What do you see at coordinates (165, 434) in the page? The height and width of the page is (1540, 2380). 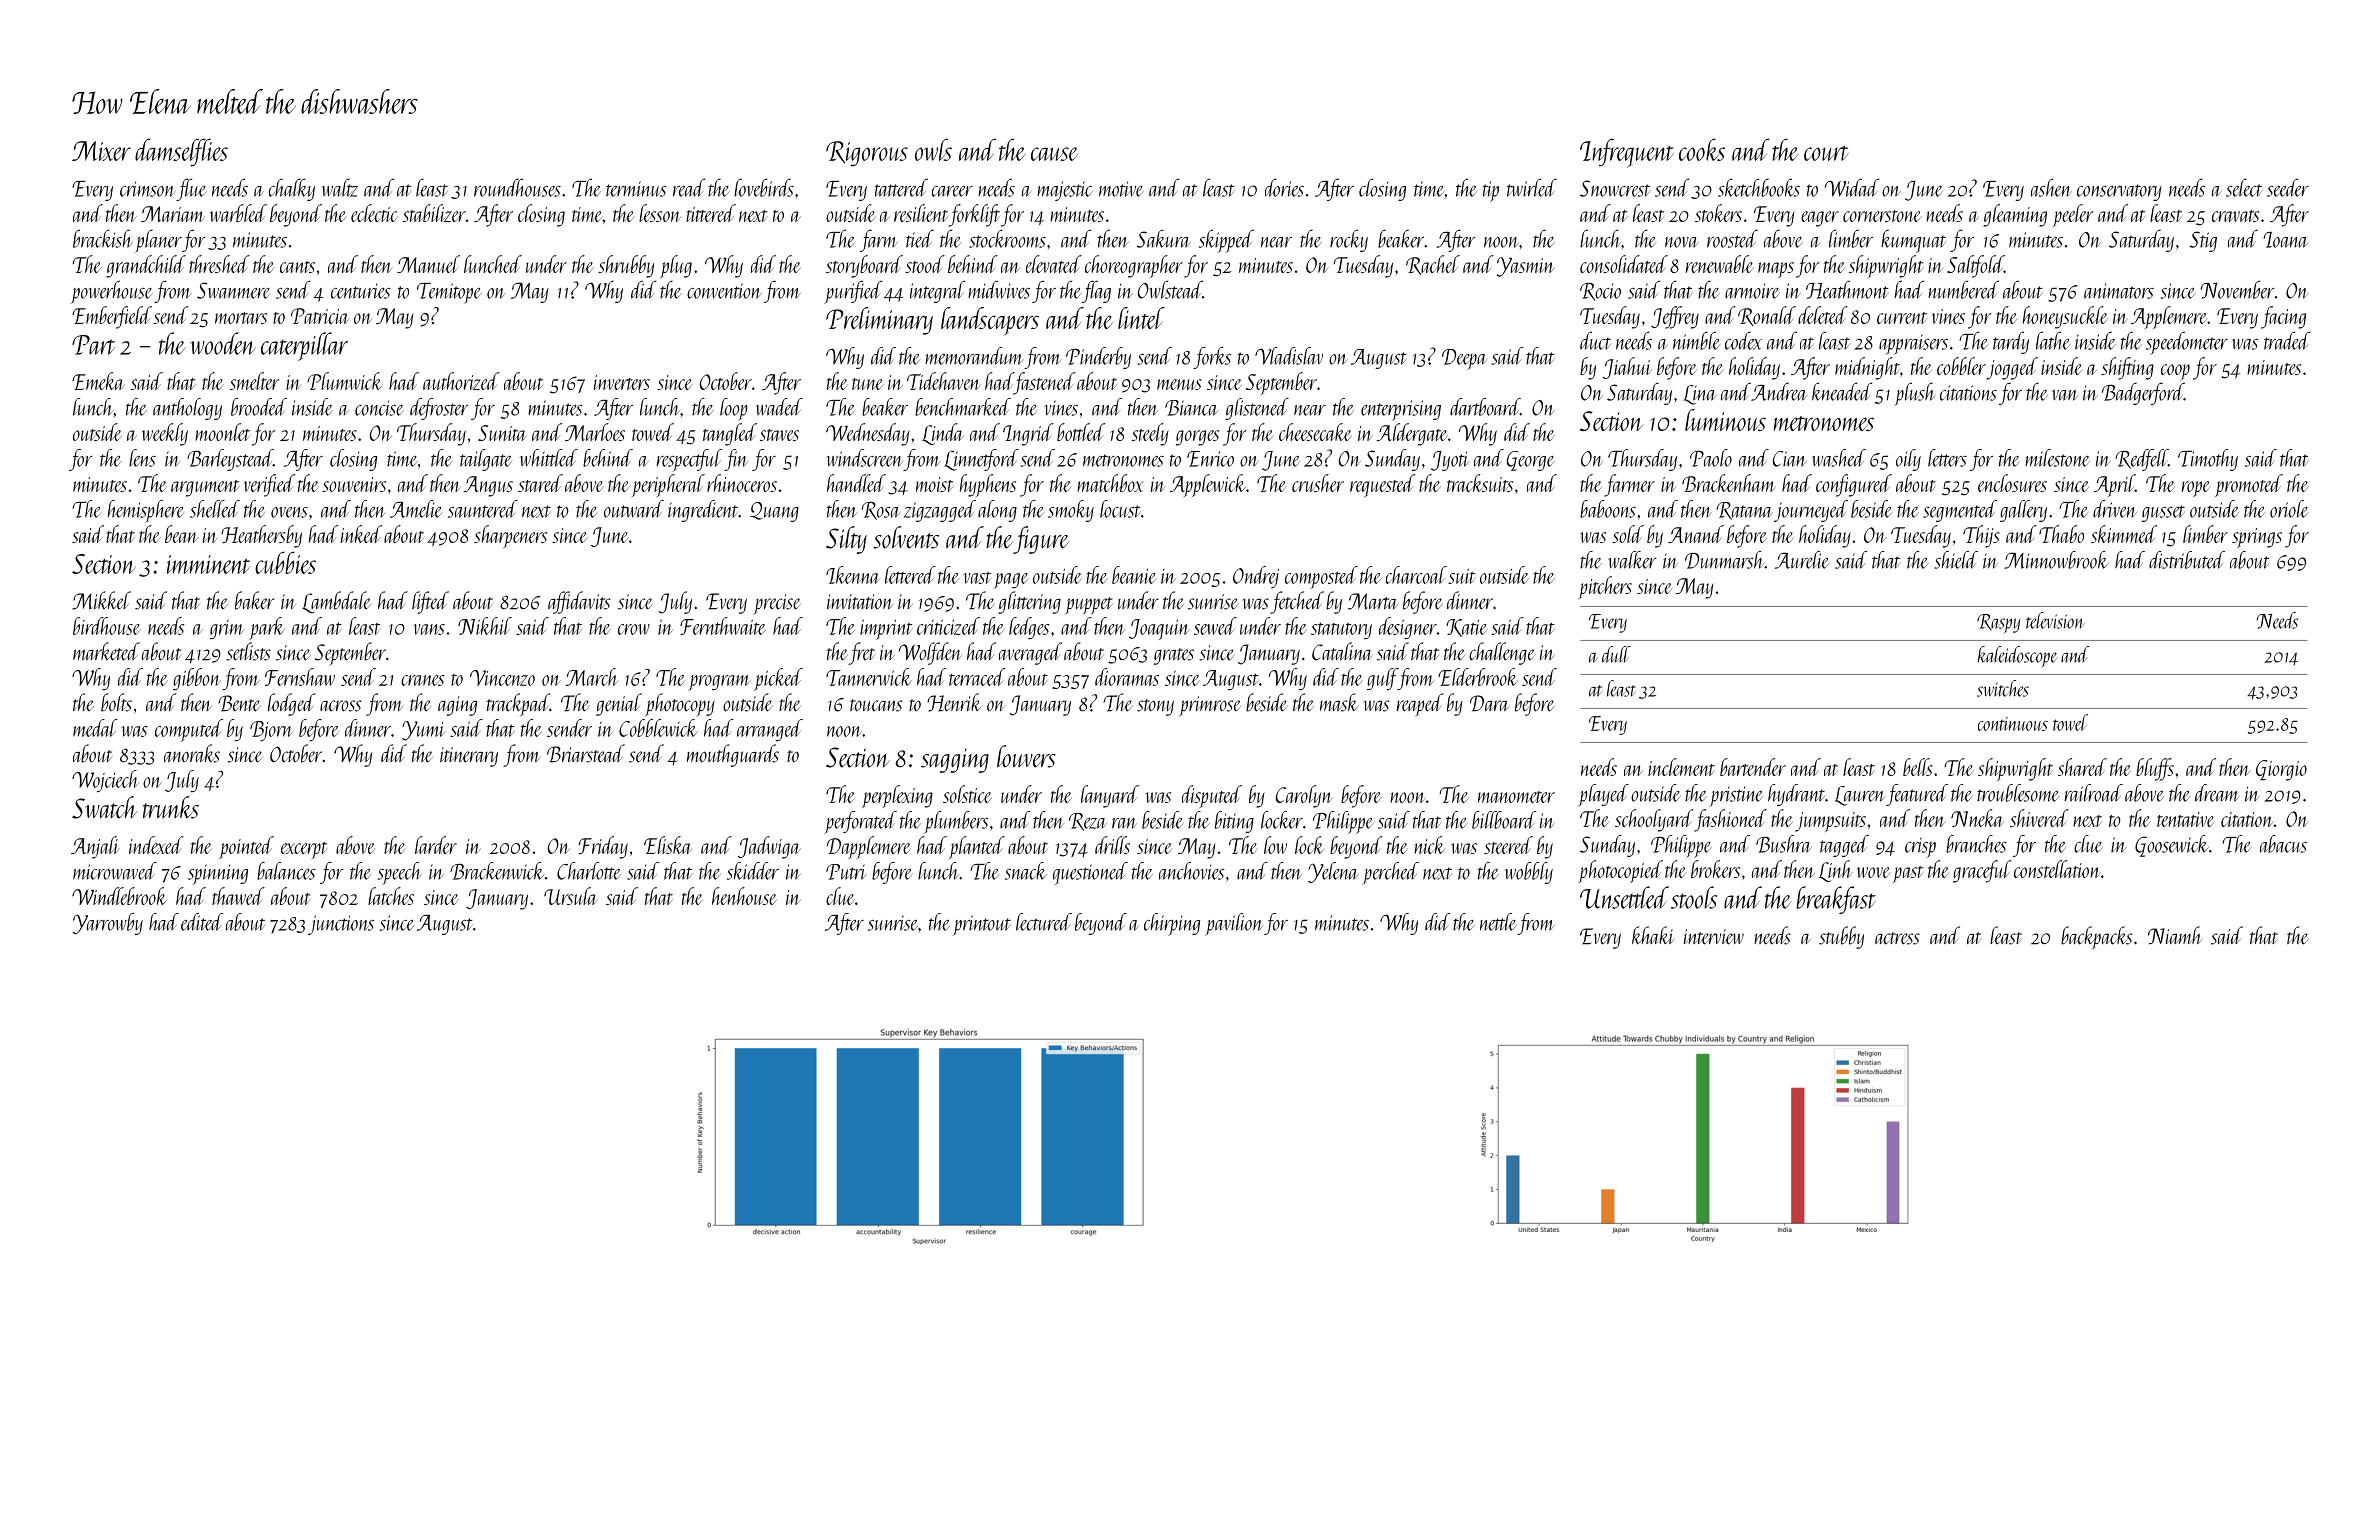 I see `weekly` at bounding box center [165, 434].
